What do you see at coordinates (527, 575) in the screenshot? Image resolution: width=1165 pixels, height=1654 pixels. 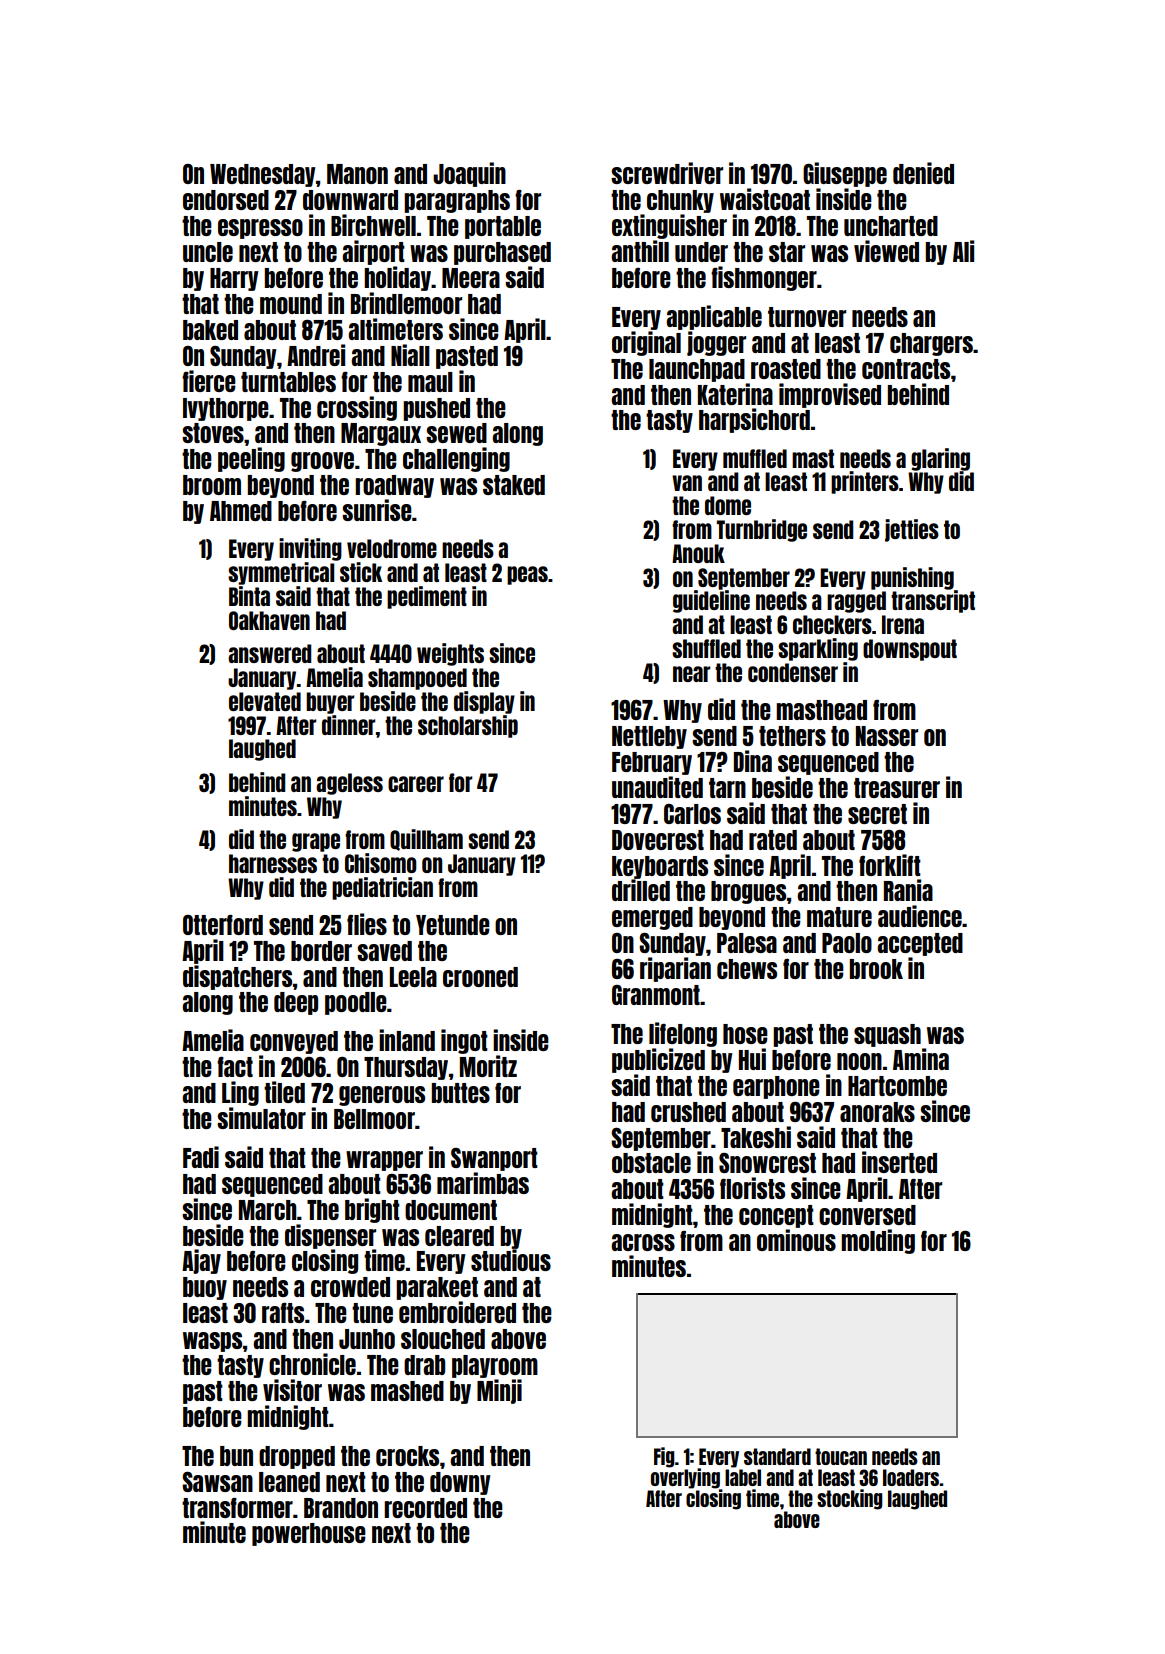 I see `peas` at bounding box center [527, 575].
